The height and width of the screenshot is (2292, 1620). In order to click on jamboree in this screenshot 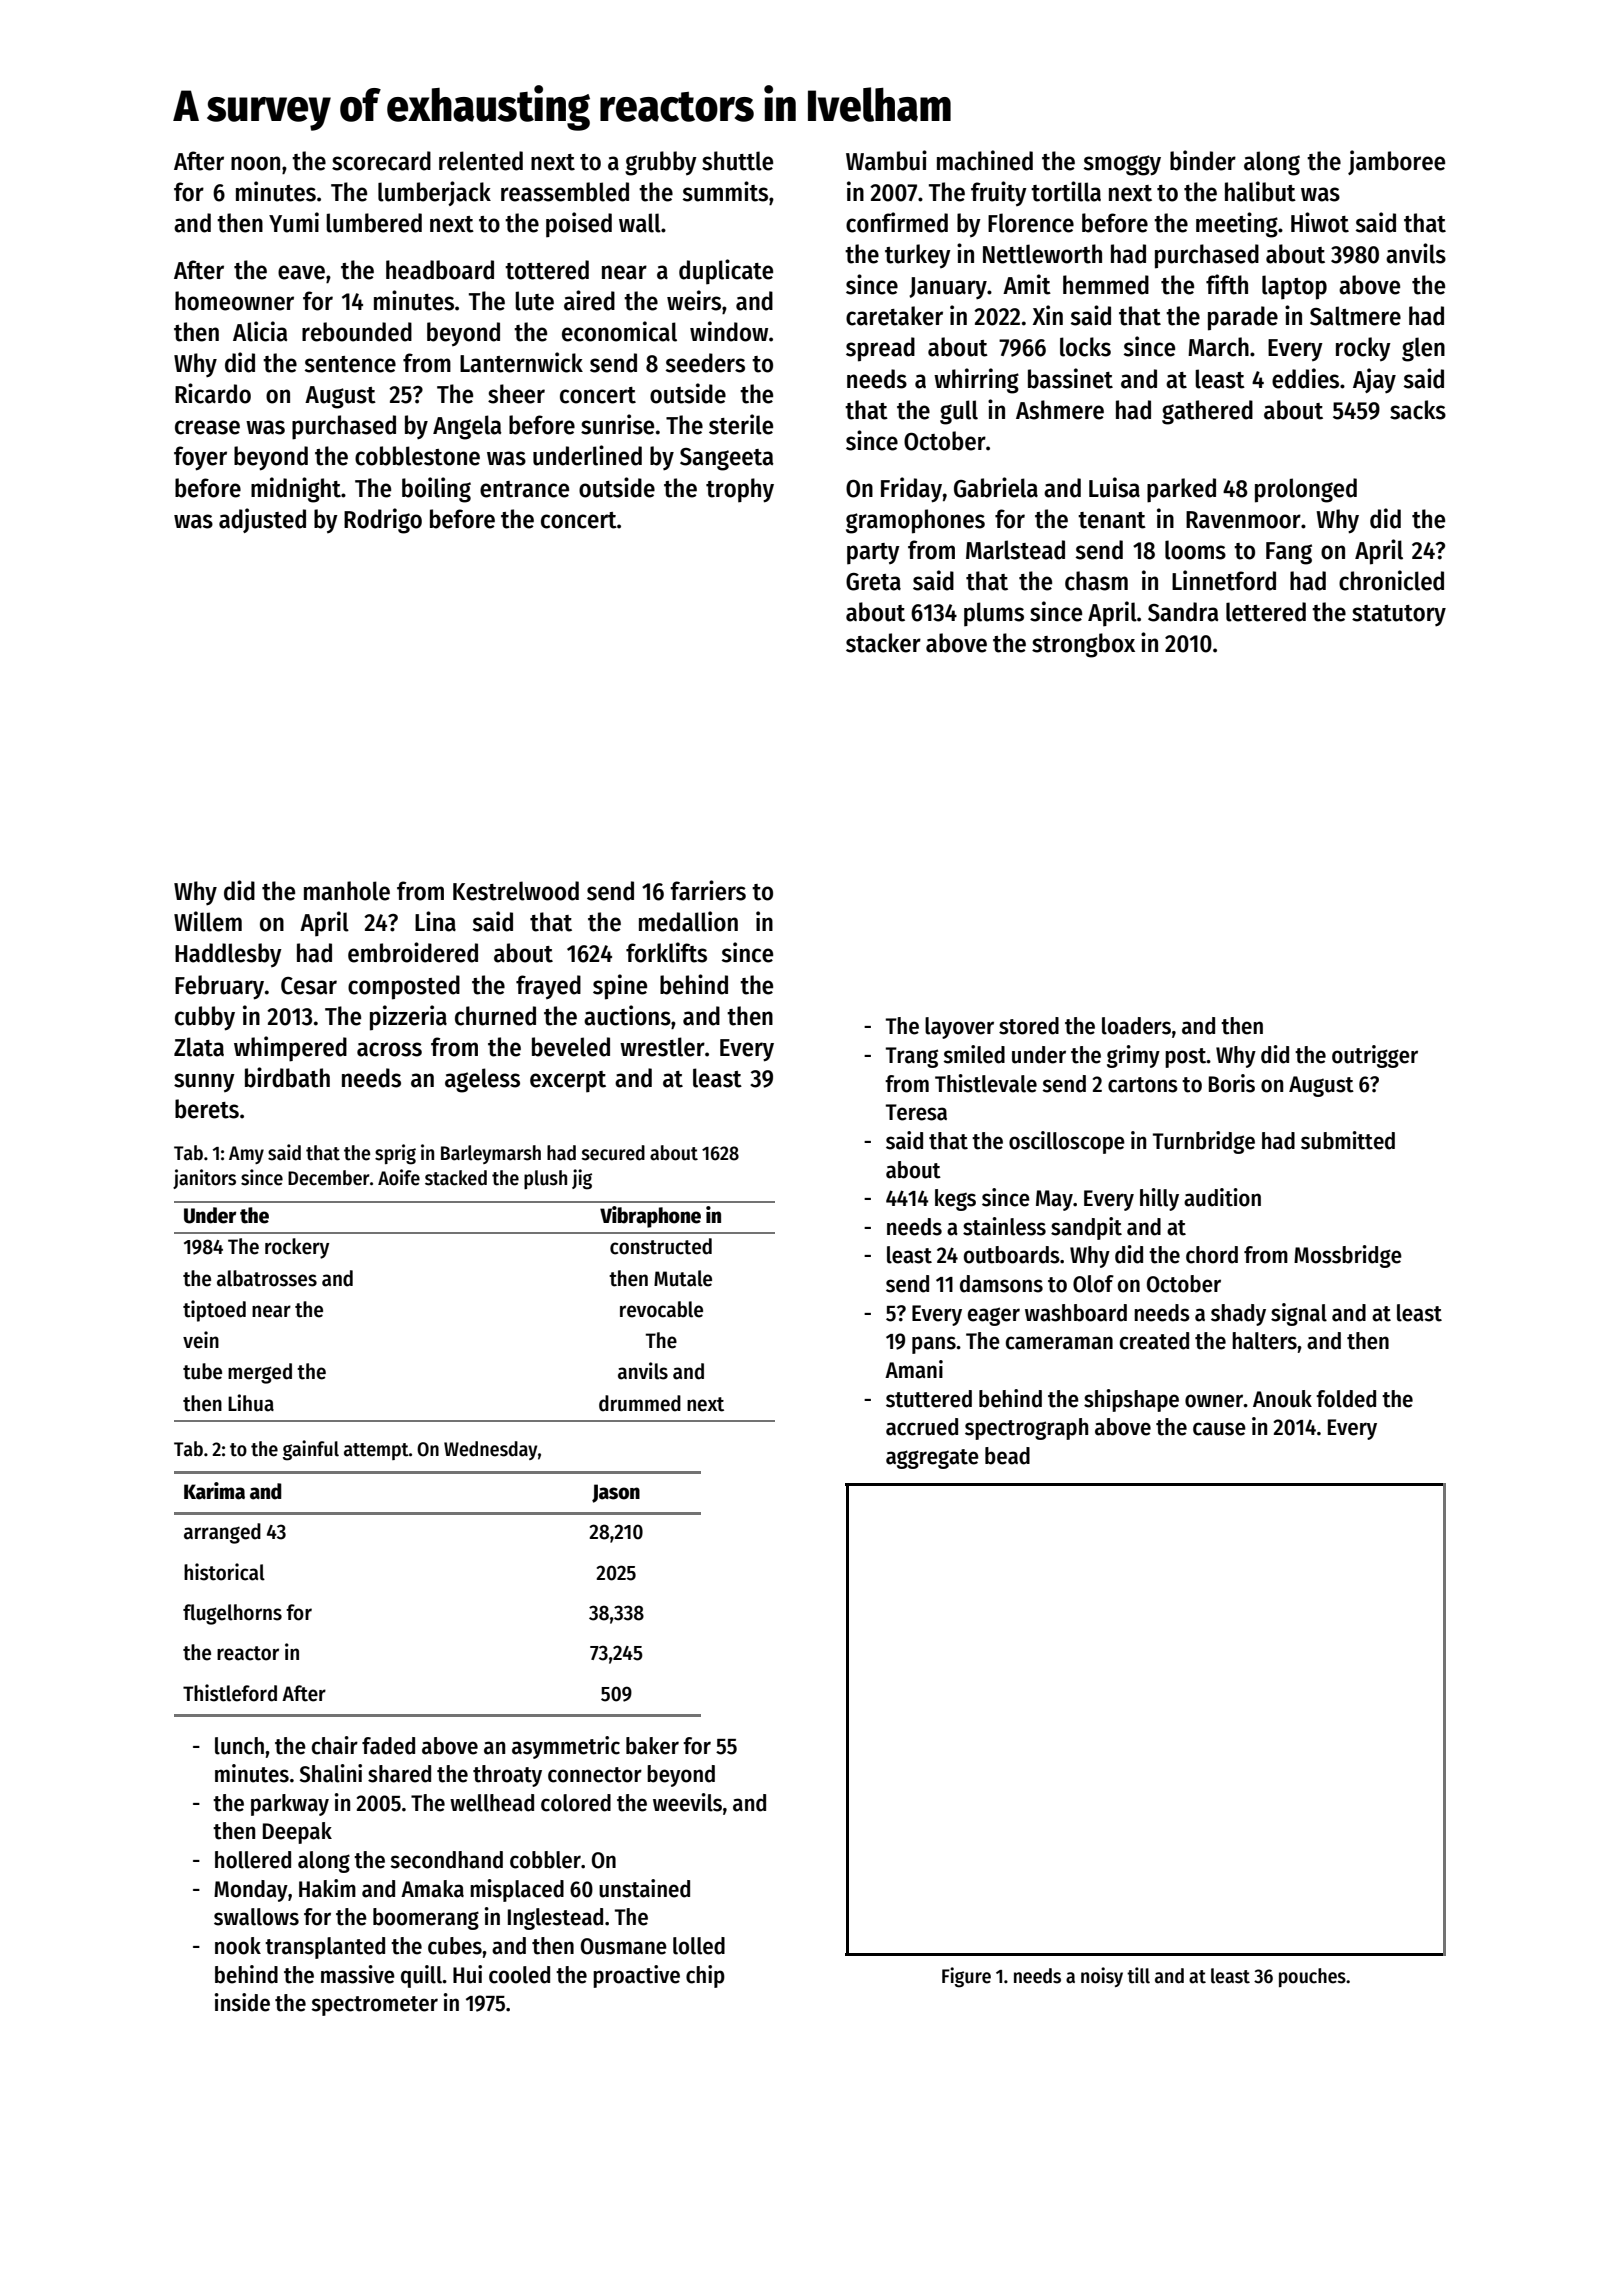, I will do `click(1396, 162)`.
